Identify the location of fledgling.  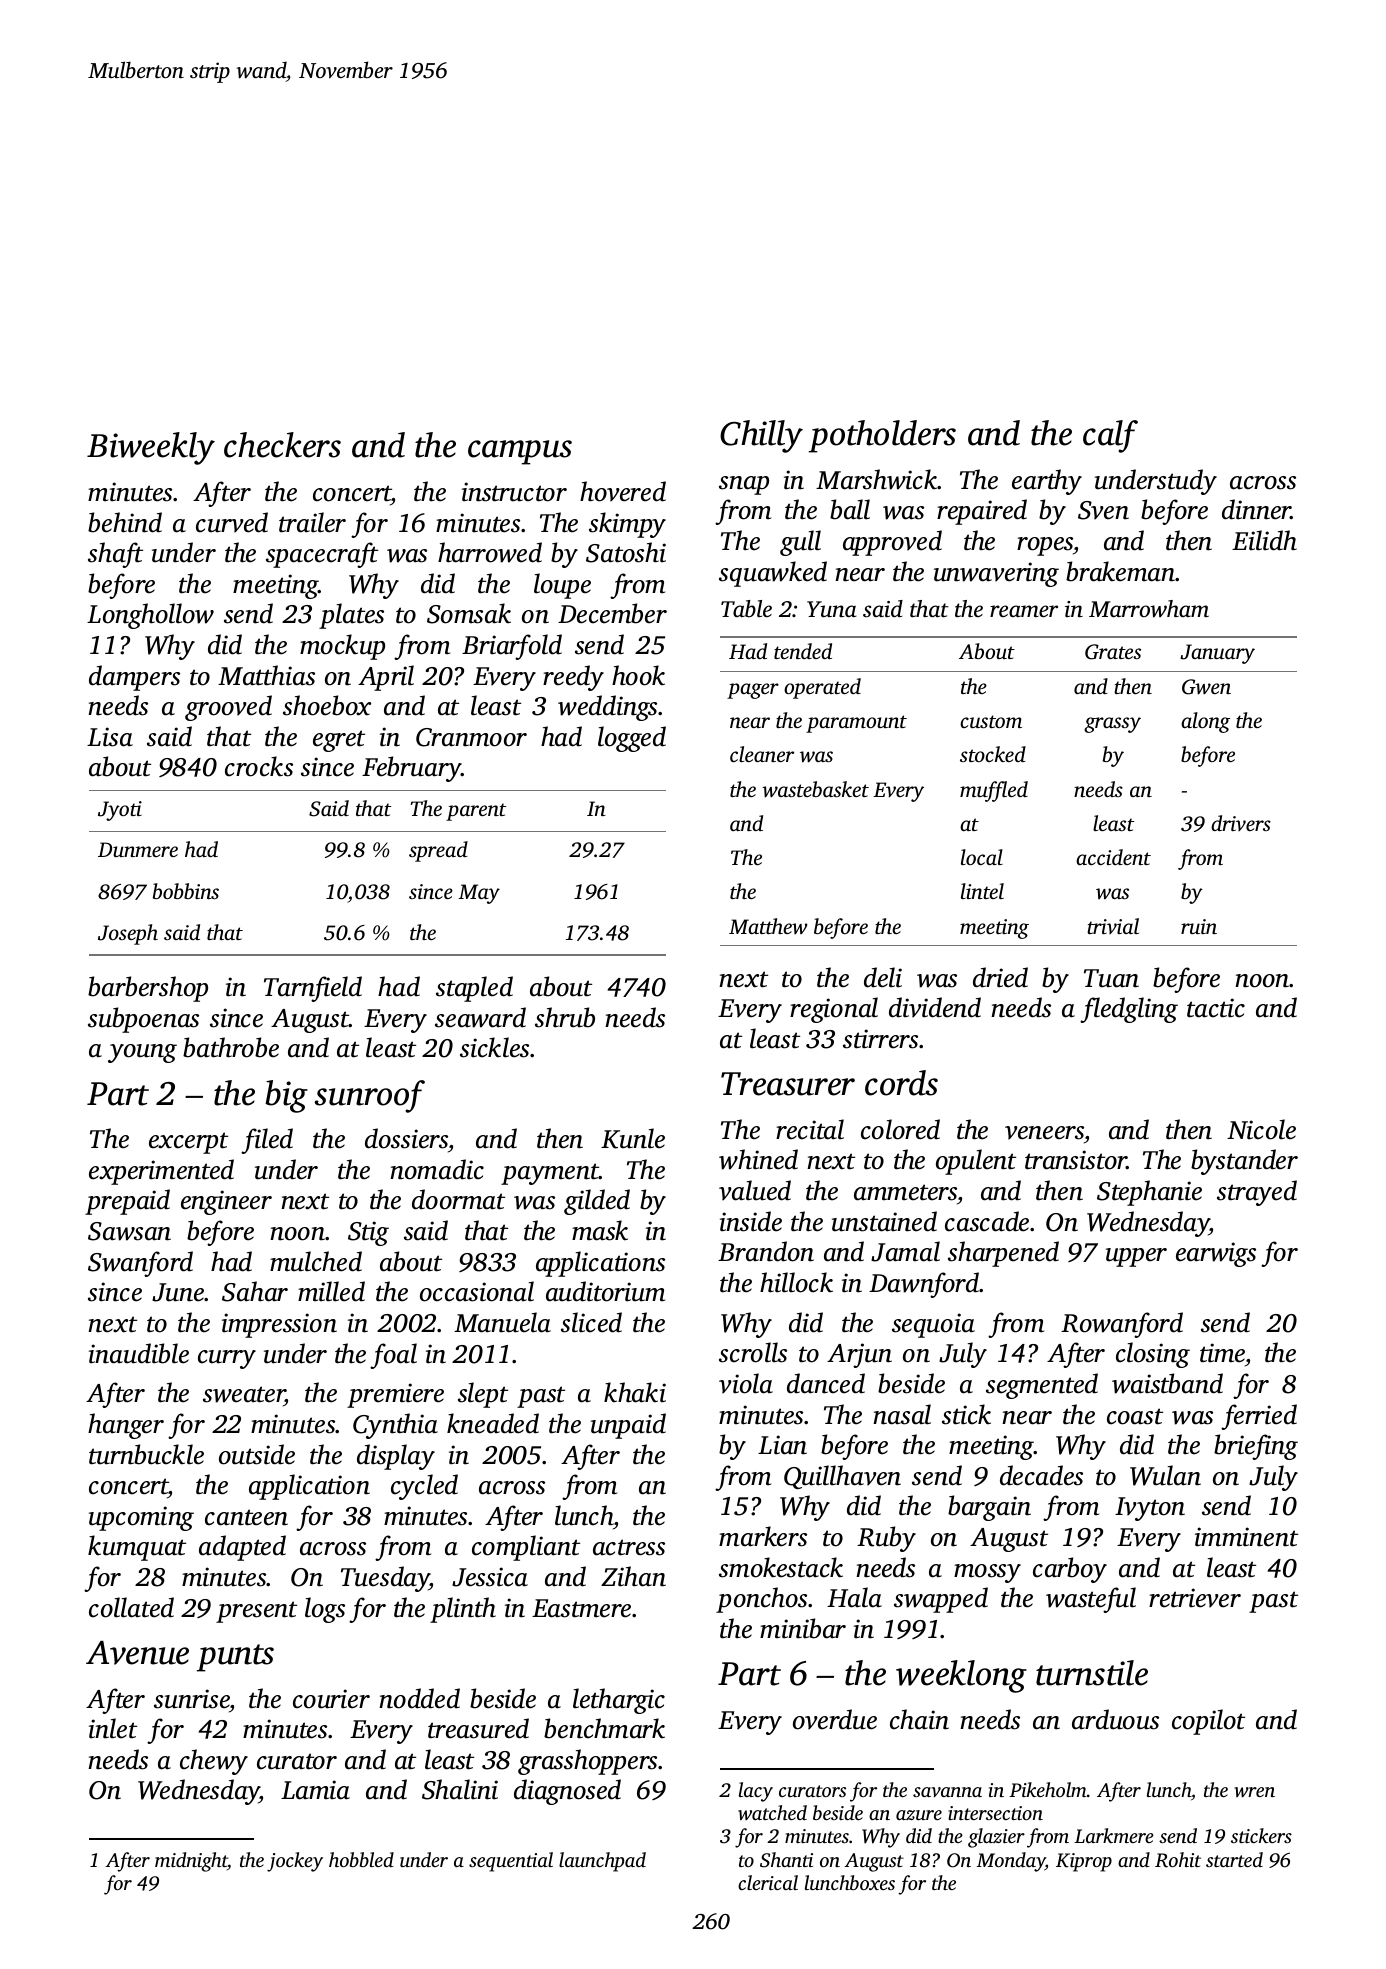
(1129, 1010).
